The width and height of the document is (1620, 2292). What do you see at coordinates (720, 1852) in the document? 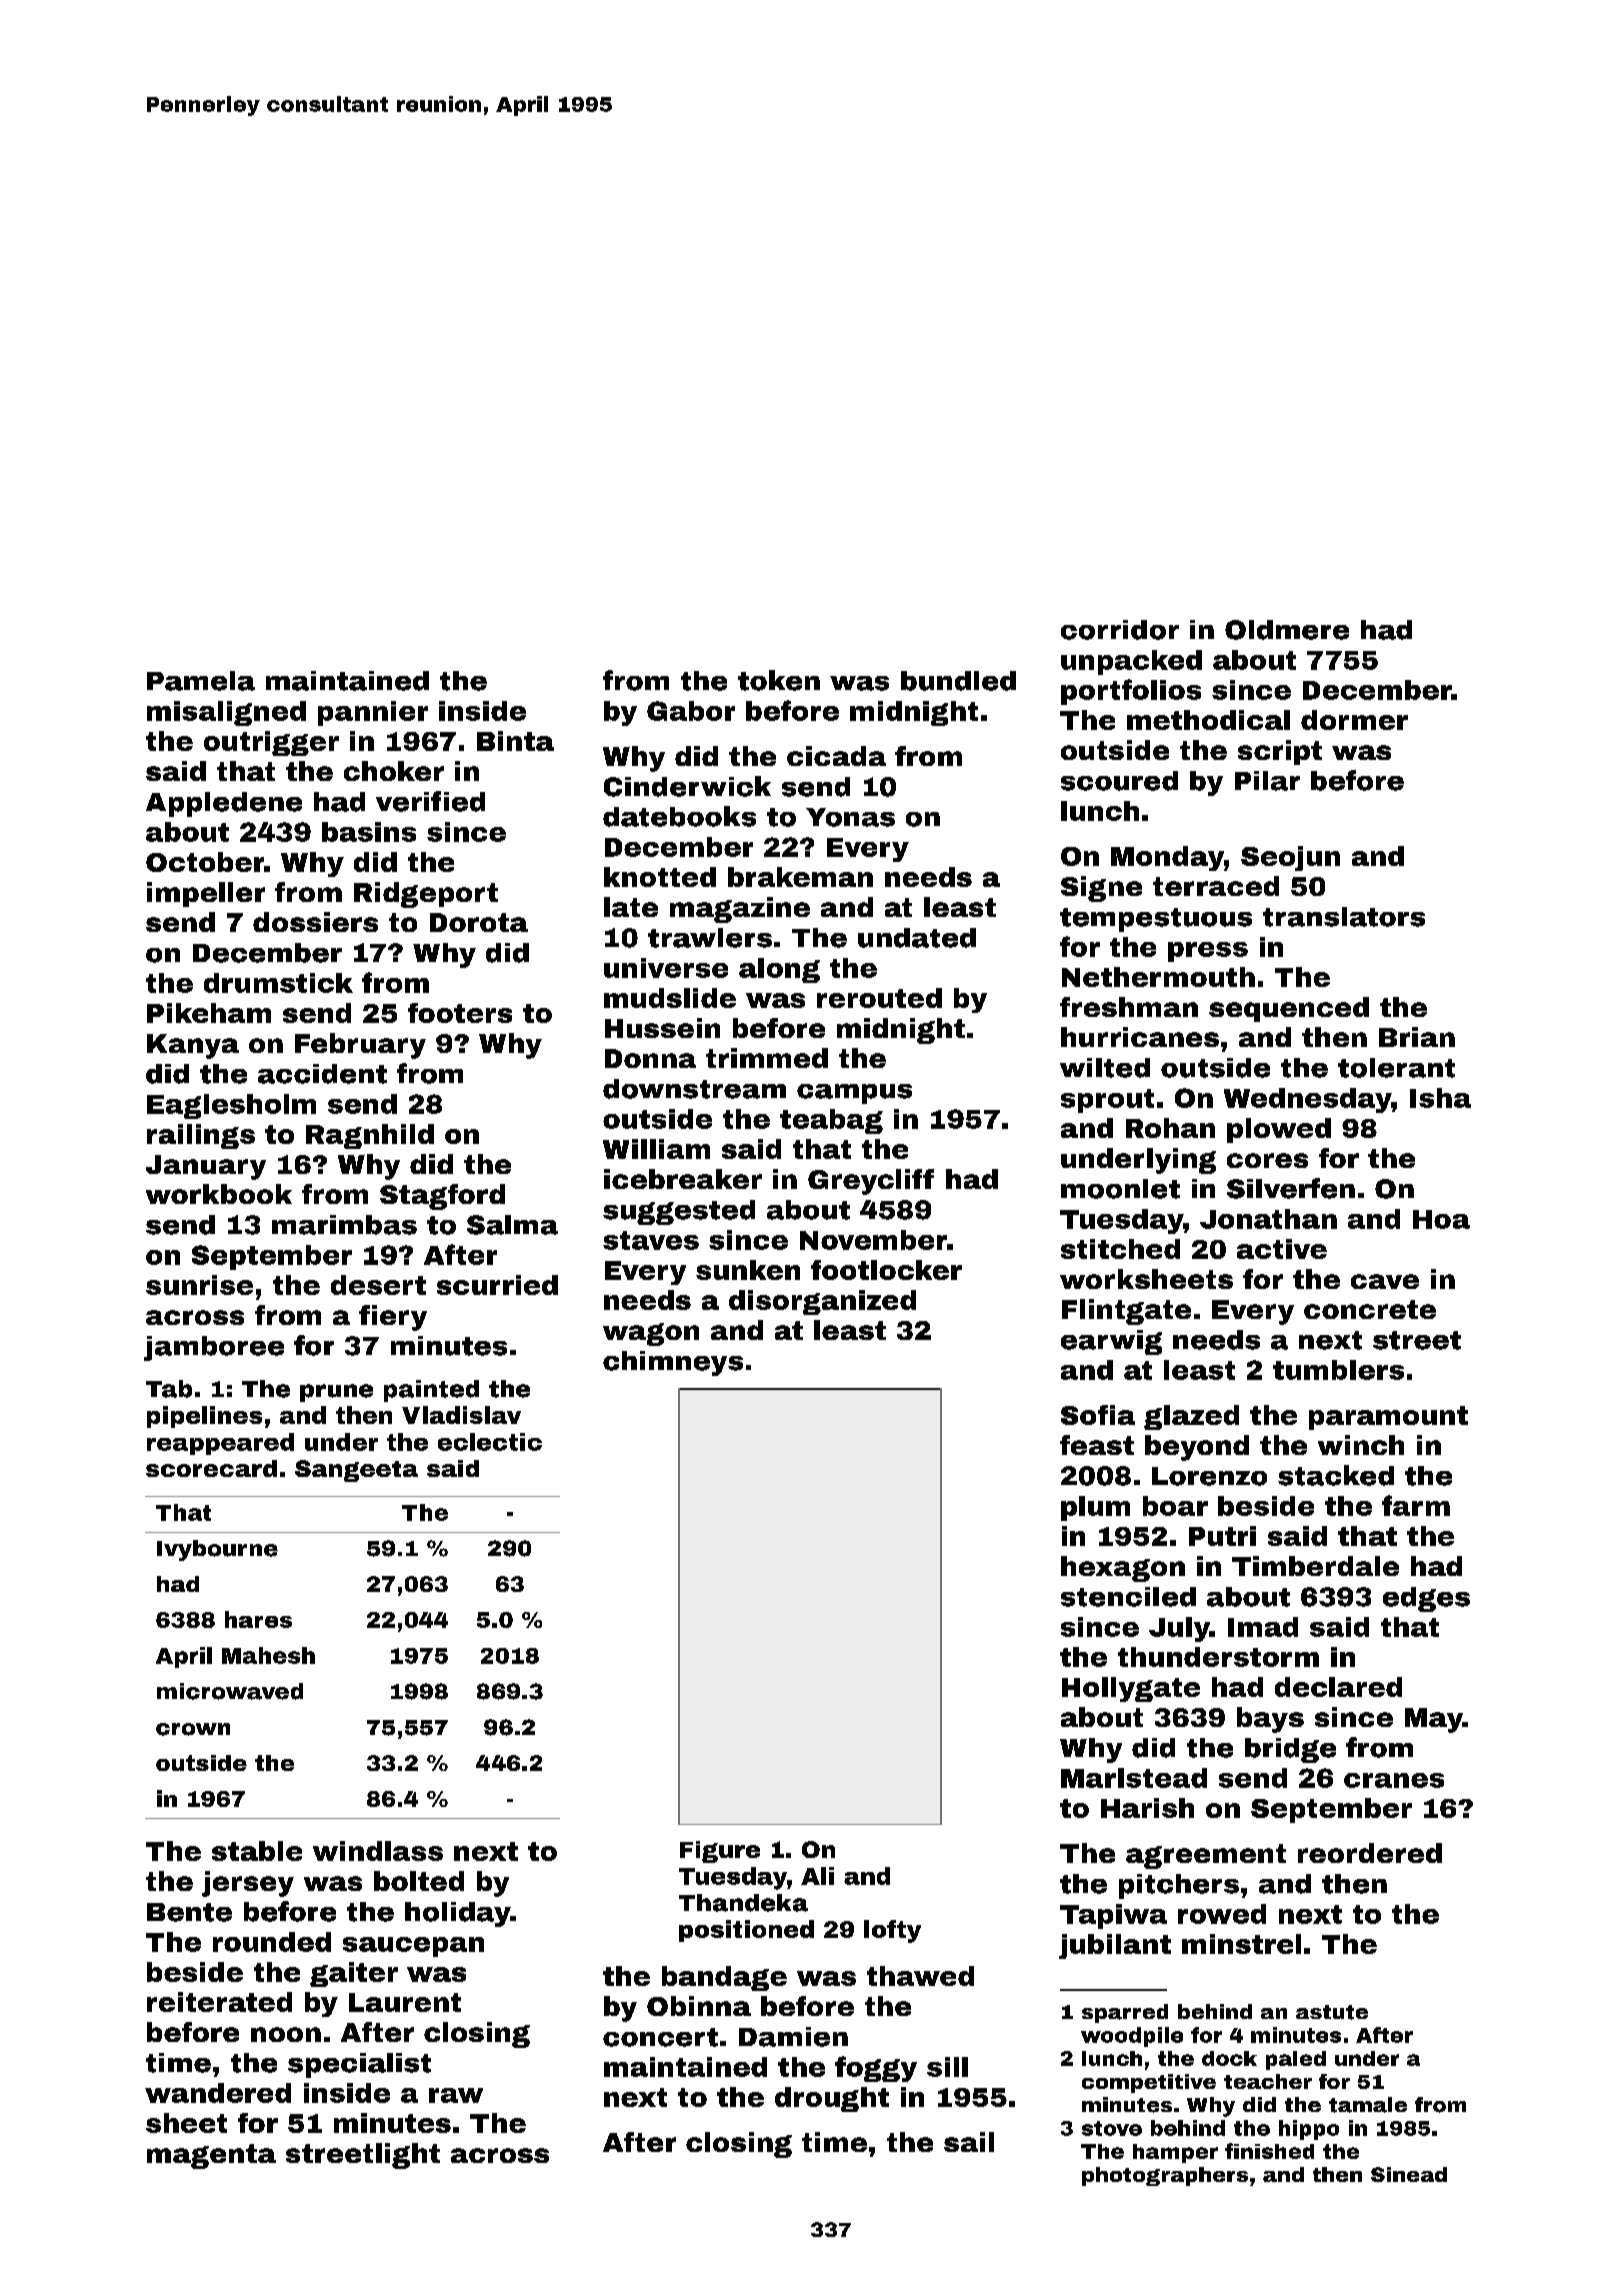
I see `Figure` at bounding box center [720, 1852].
